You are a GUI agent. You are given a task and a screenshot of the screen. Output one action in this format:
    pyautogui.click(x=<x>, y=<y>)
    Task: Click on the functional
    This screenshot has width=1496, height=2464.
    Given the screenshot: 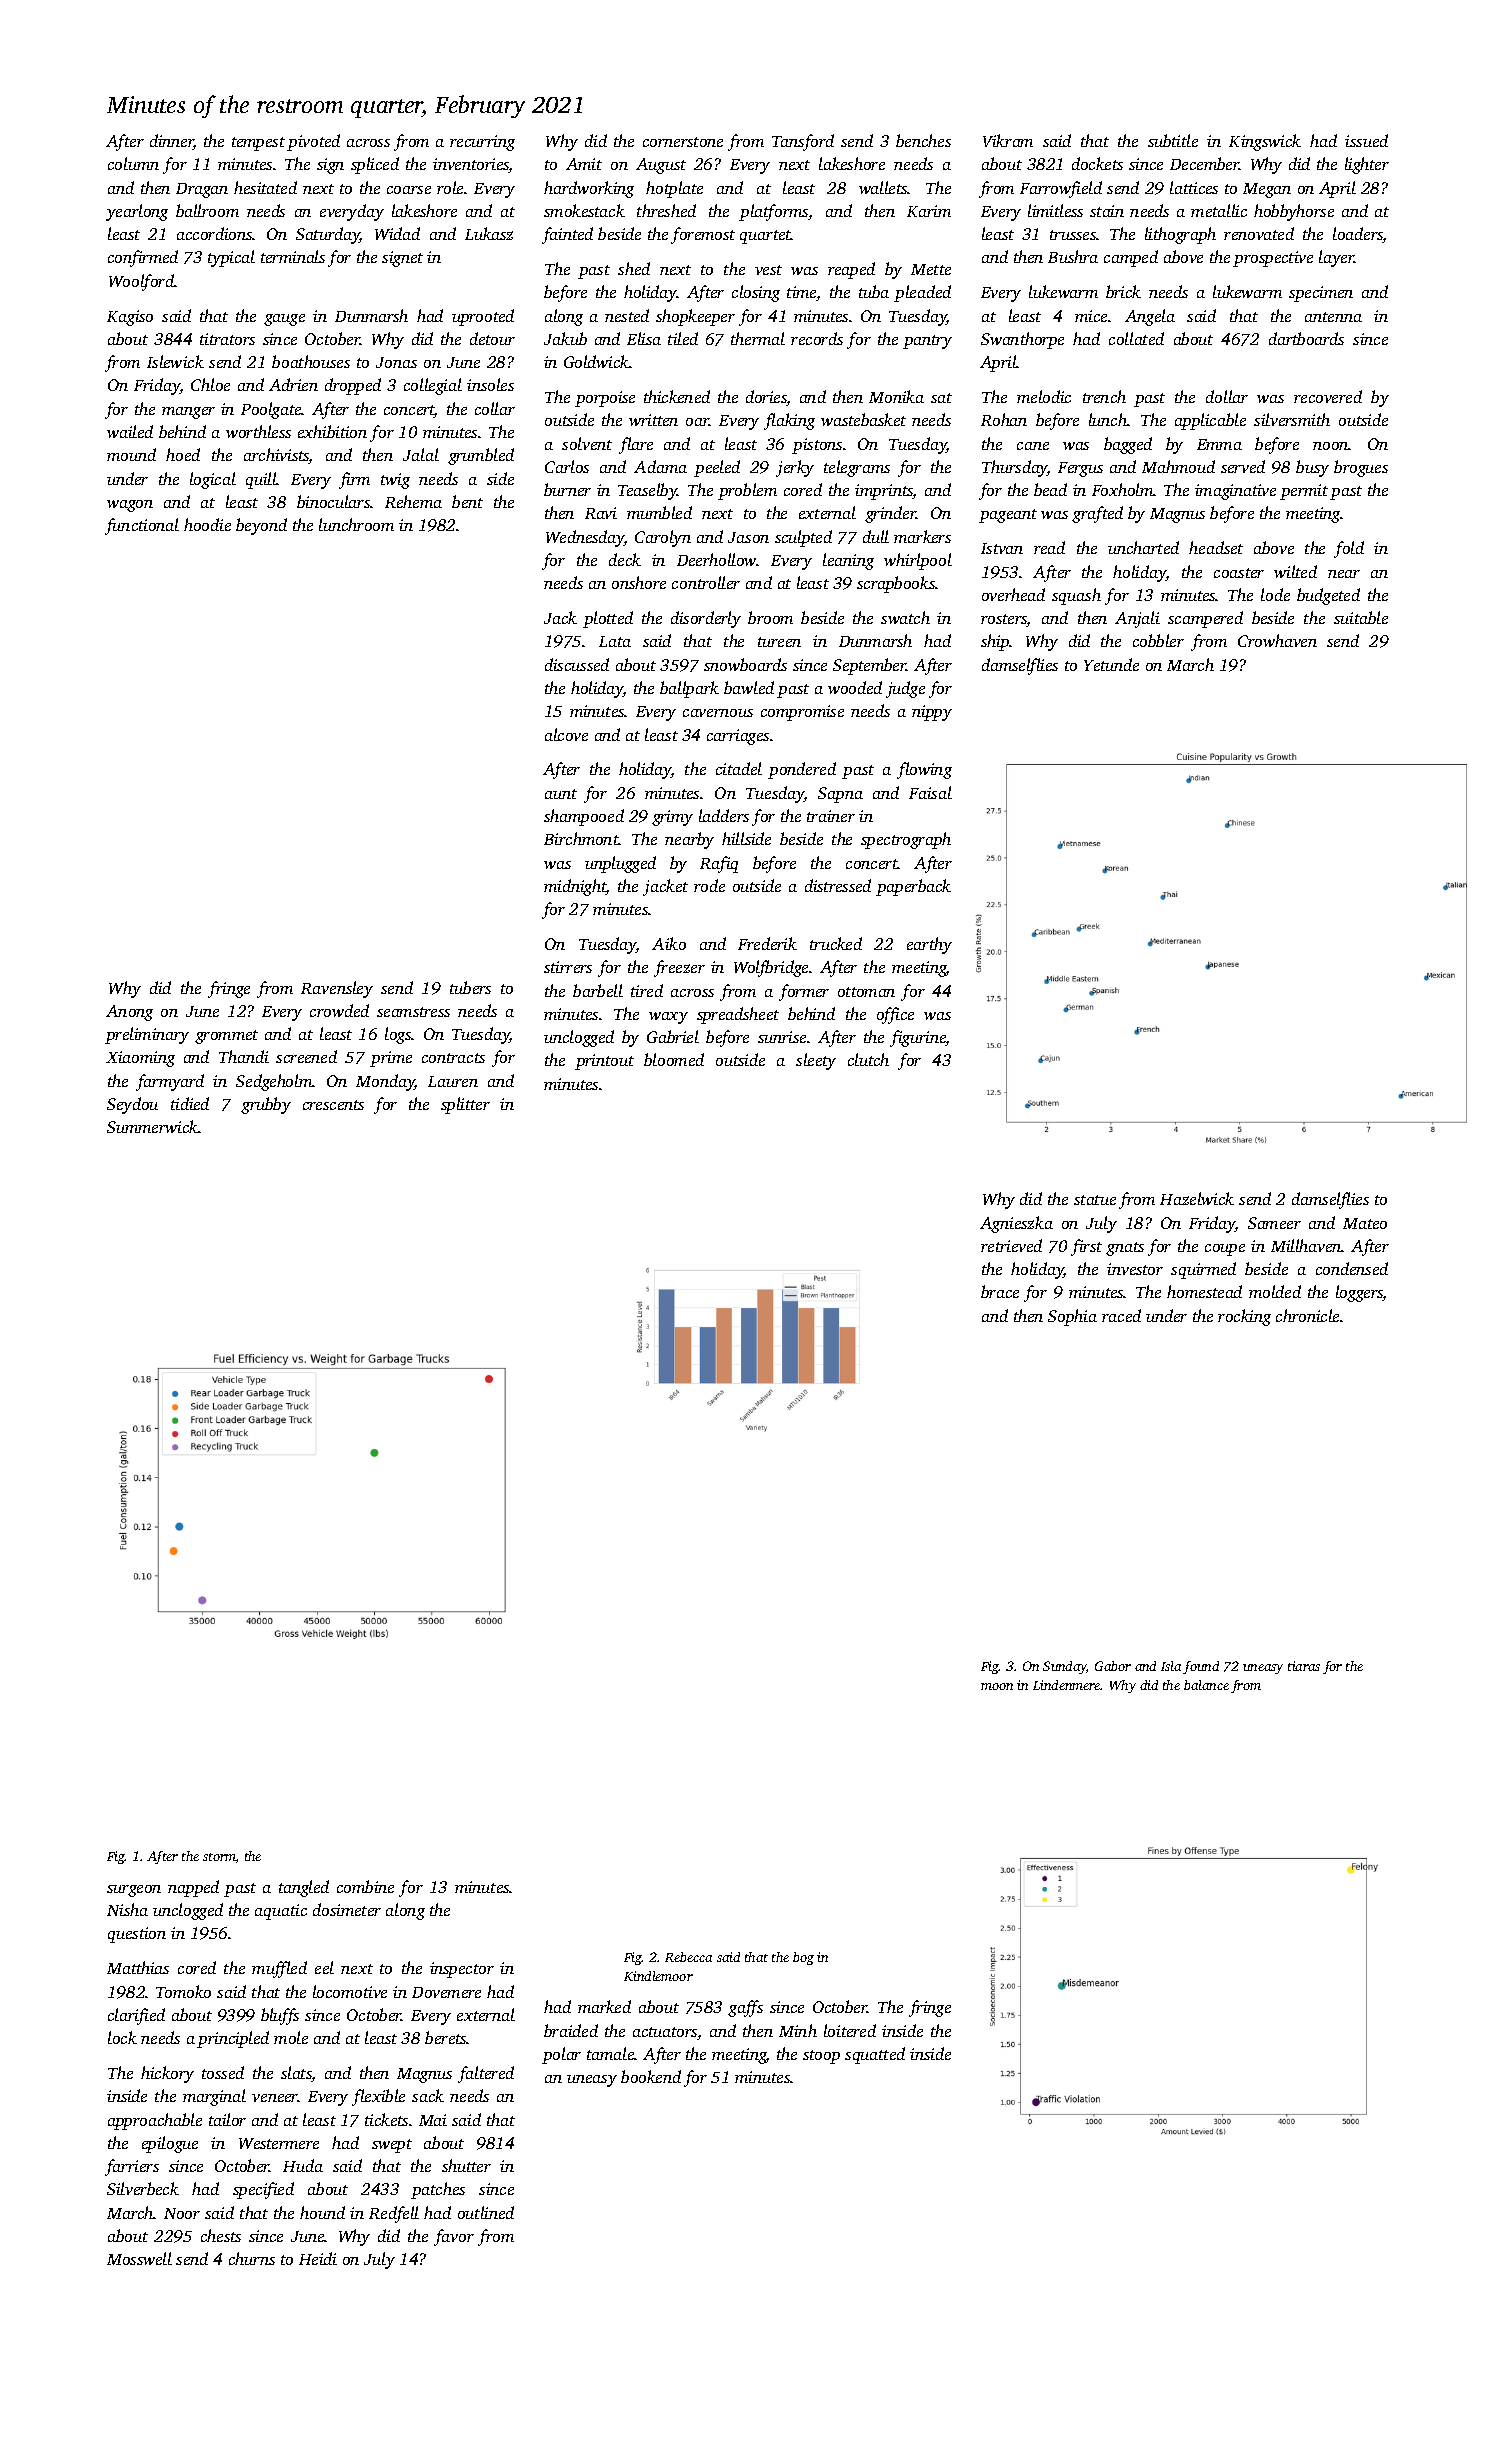 What is the action you would take?
    pyautogui.click(x=142, y=526)
